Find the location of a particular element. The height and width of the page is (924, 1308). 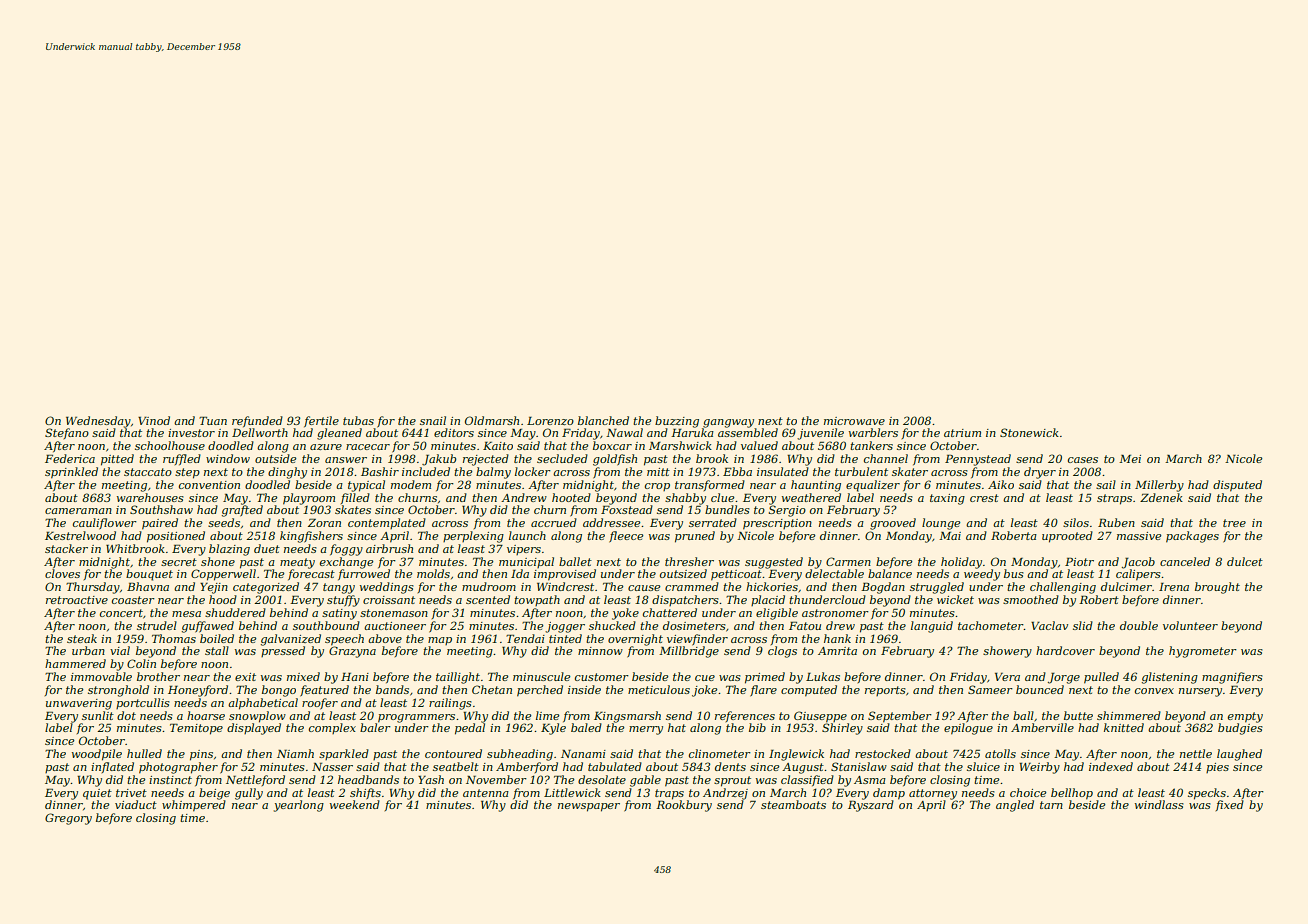

juvenile is located at coordinates (820, 434).
